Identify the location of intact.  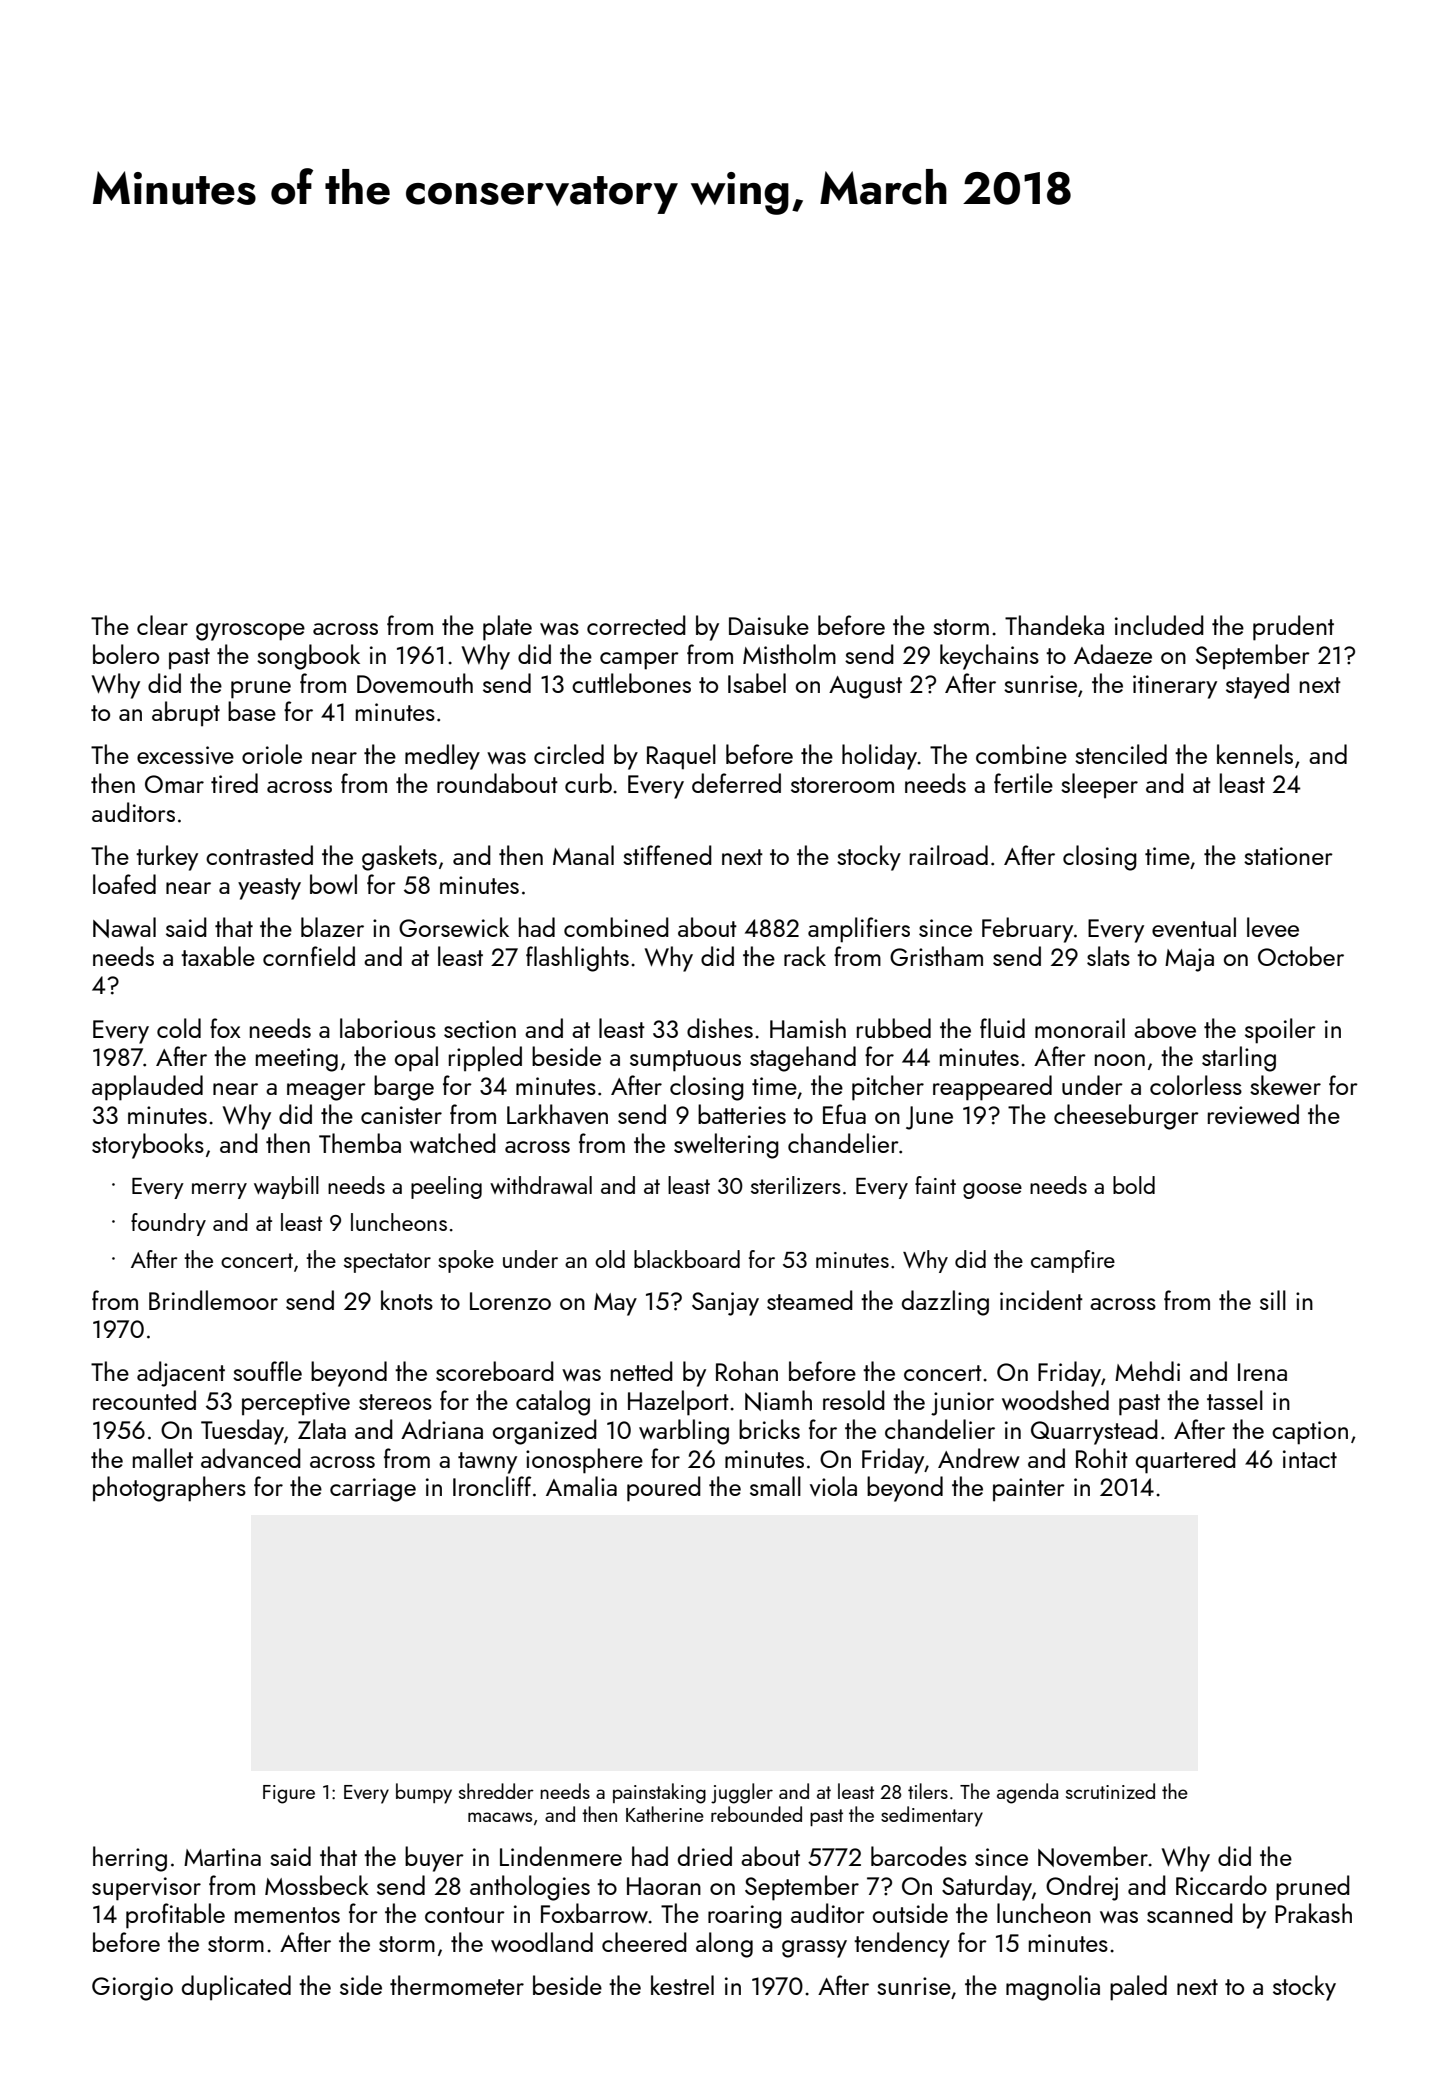
(1310, 1459).
